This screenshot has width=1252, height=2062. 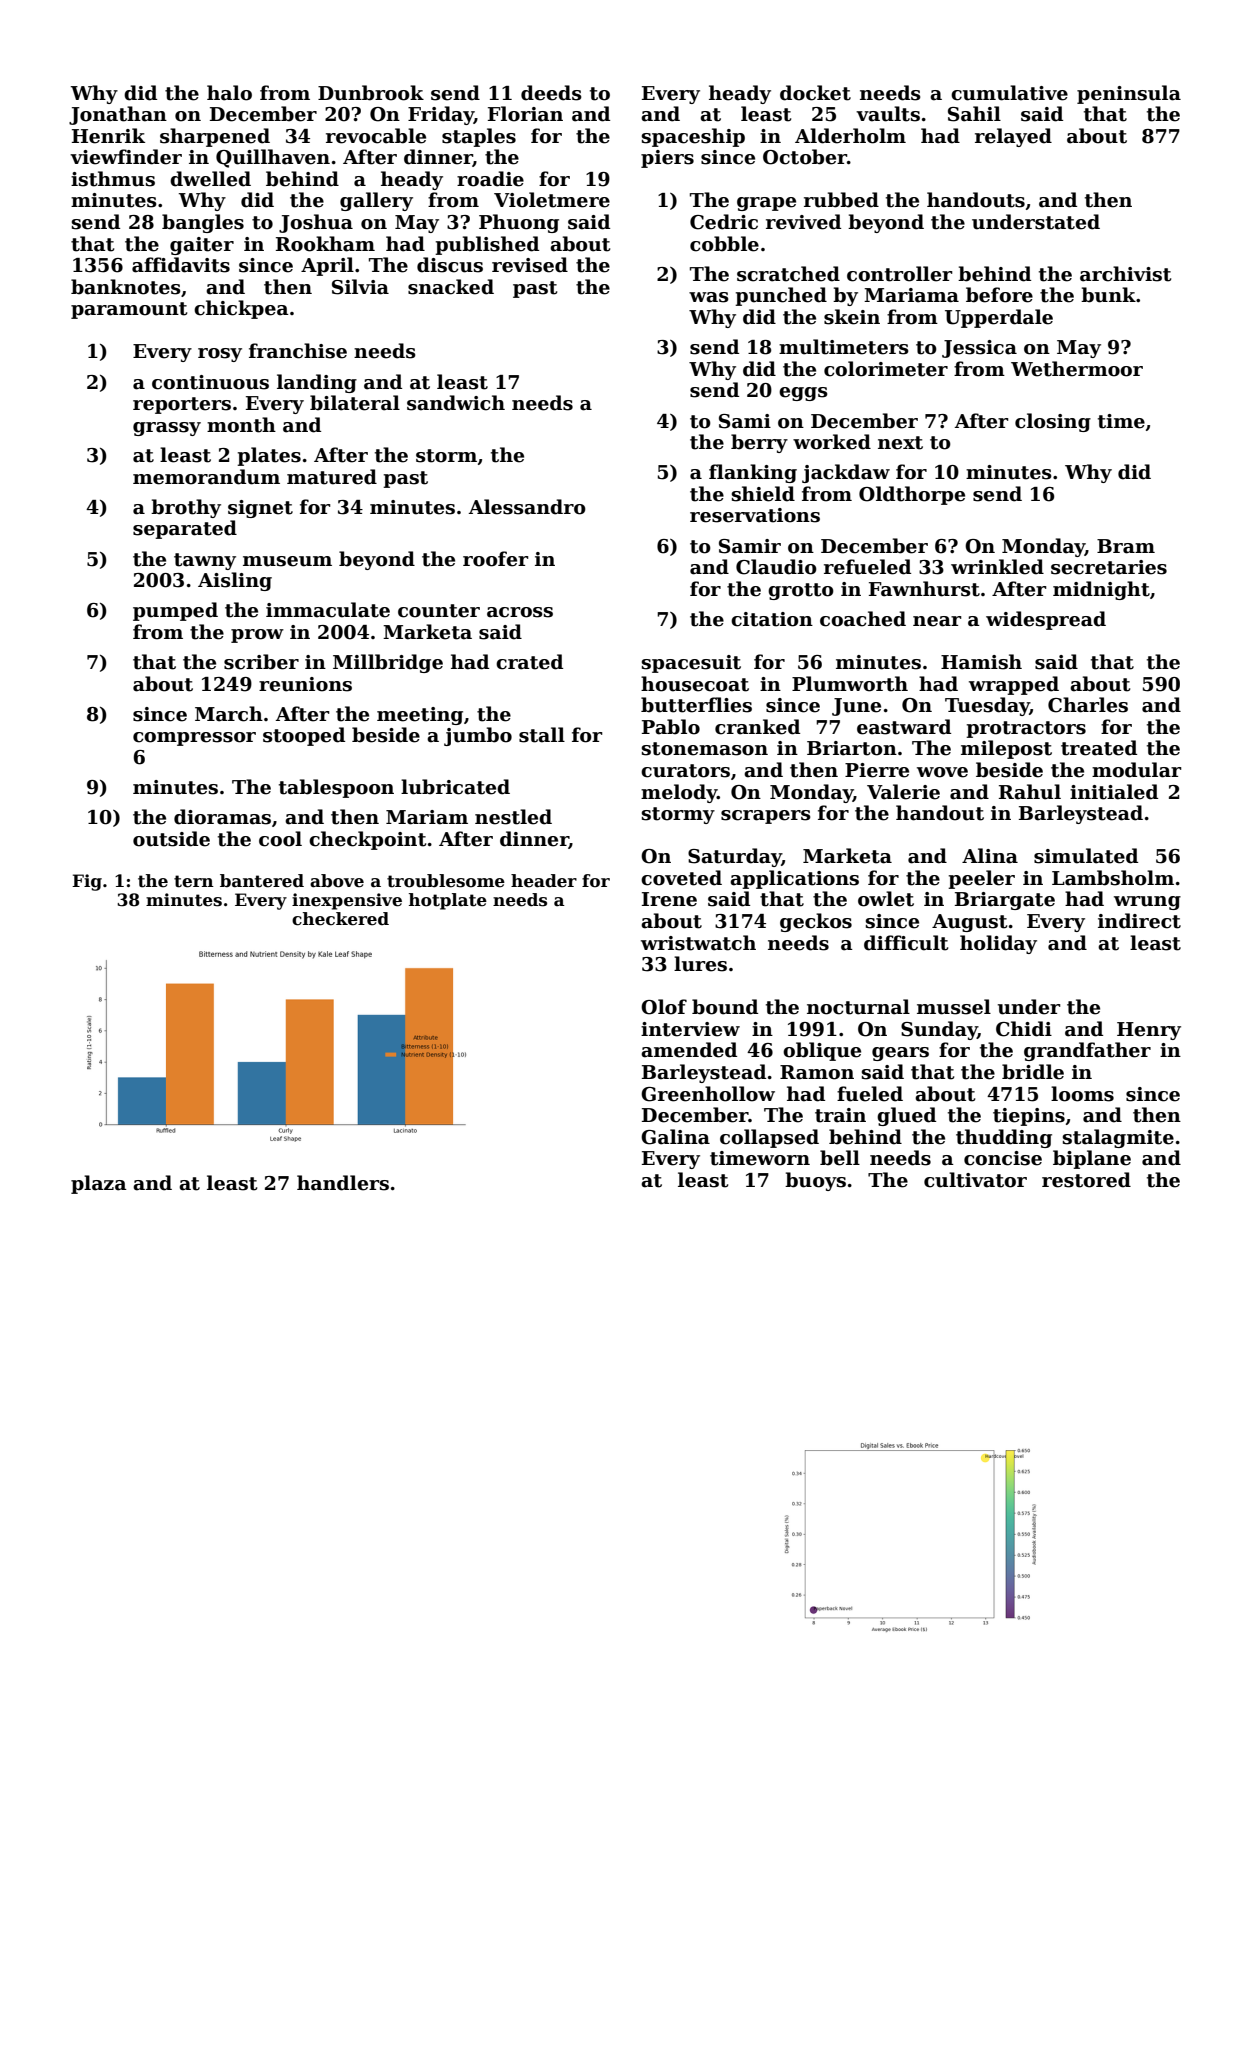 I want to click on scriber, so click(x=261, y=662).
